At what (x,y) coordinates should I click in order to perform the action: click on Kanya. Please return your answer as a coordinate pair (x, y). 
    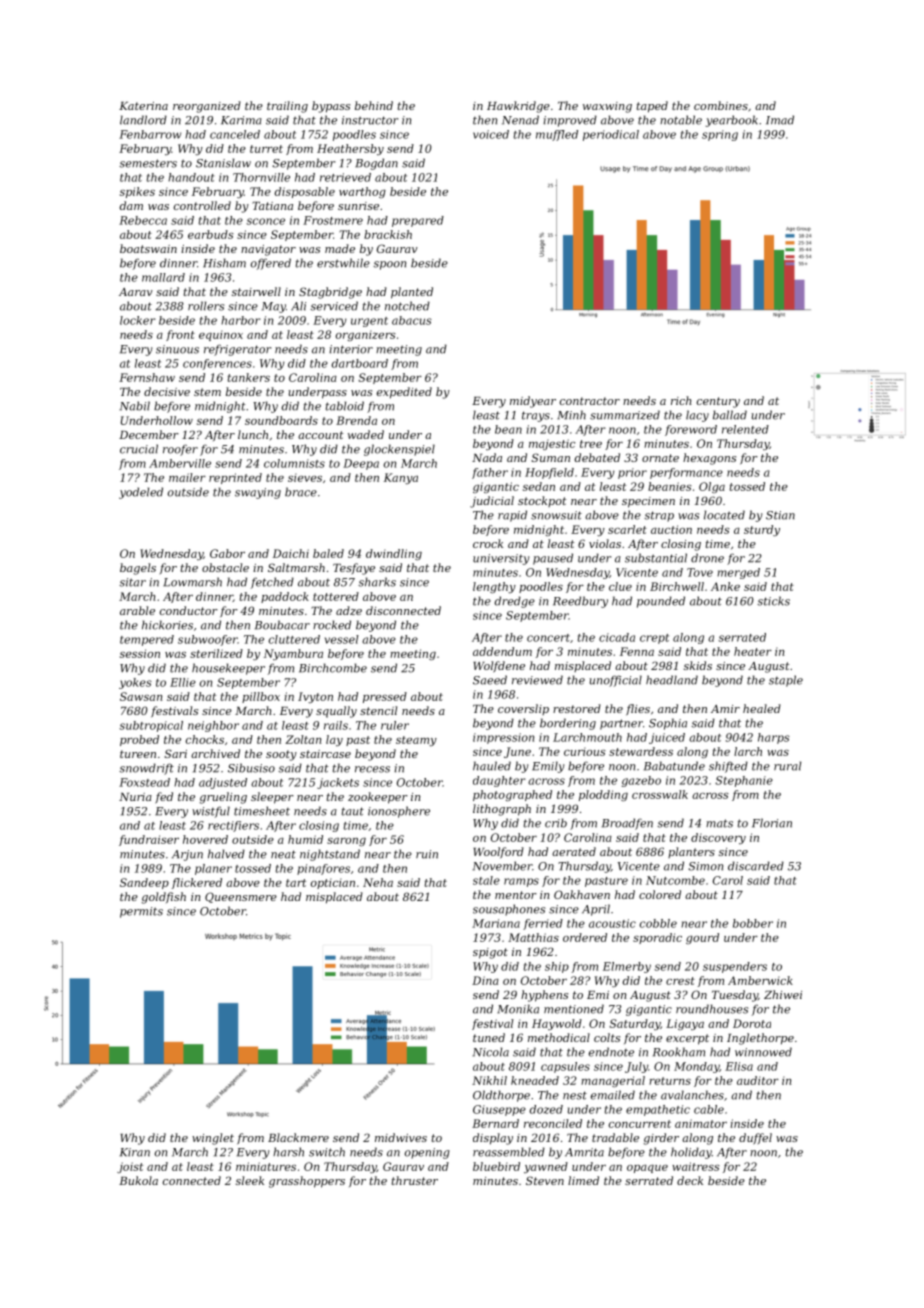
    Looking at the image, I should click on (401, 478).
